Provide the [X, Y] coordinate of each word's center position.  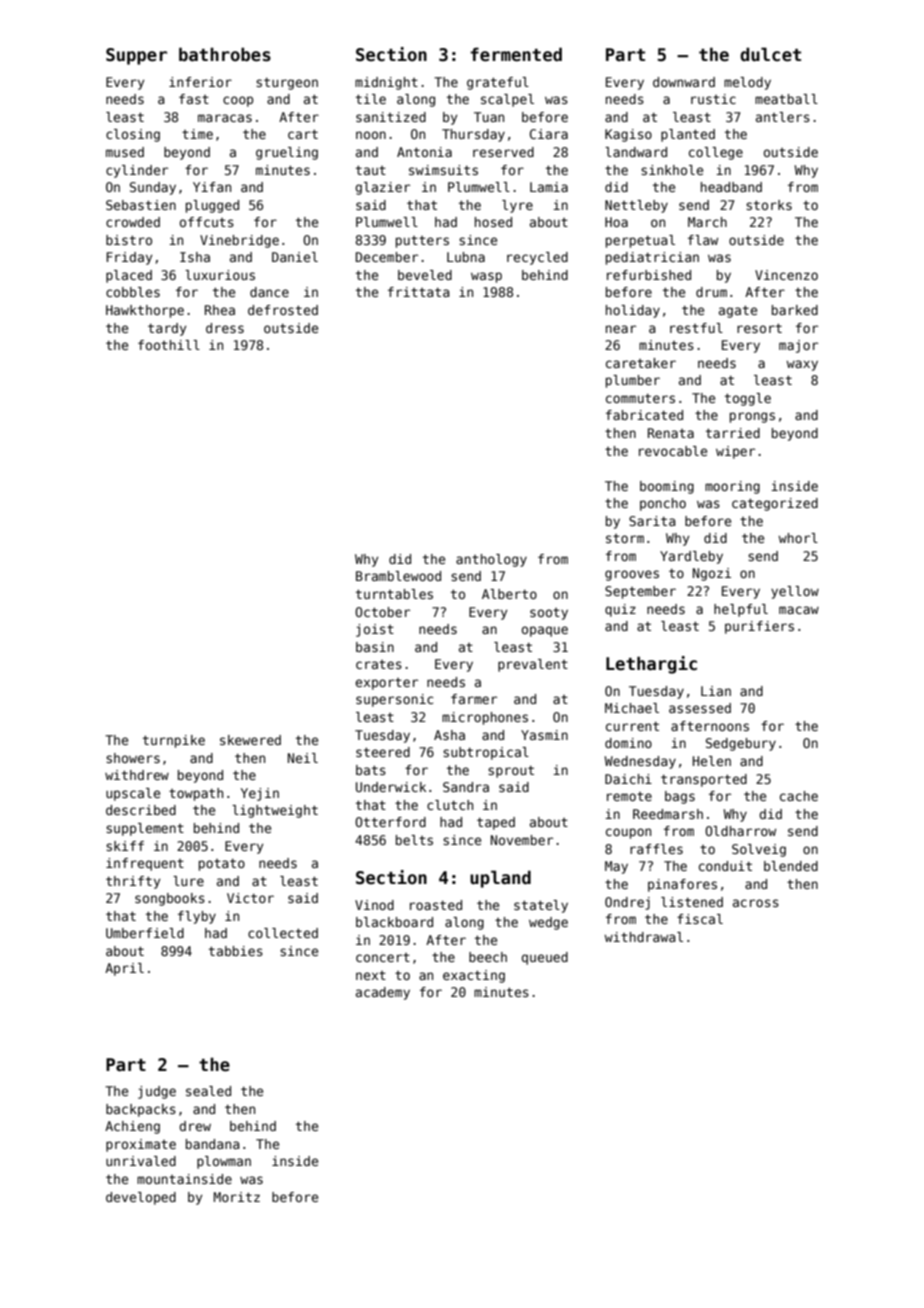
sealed [208, 1091]
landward [636, 152]
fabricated [644, 415]
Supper [136, 56]
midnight [386, 83]
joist [375, 630]
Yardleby [691, 557]
